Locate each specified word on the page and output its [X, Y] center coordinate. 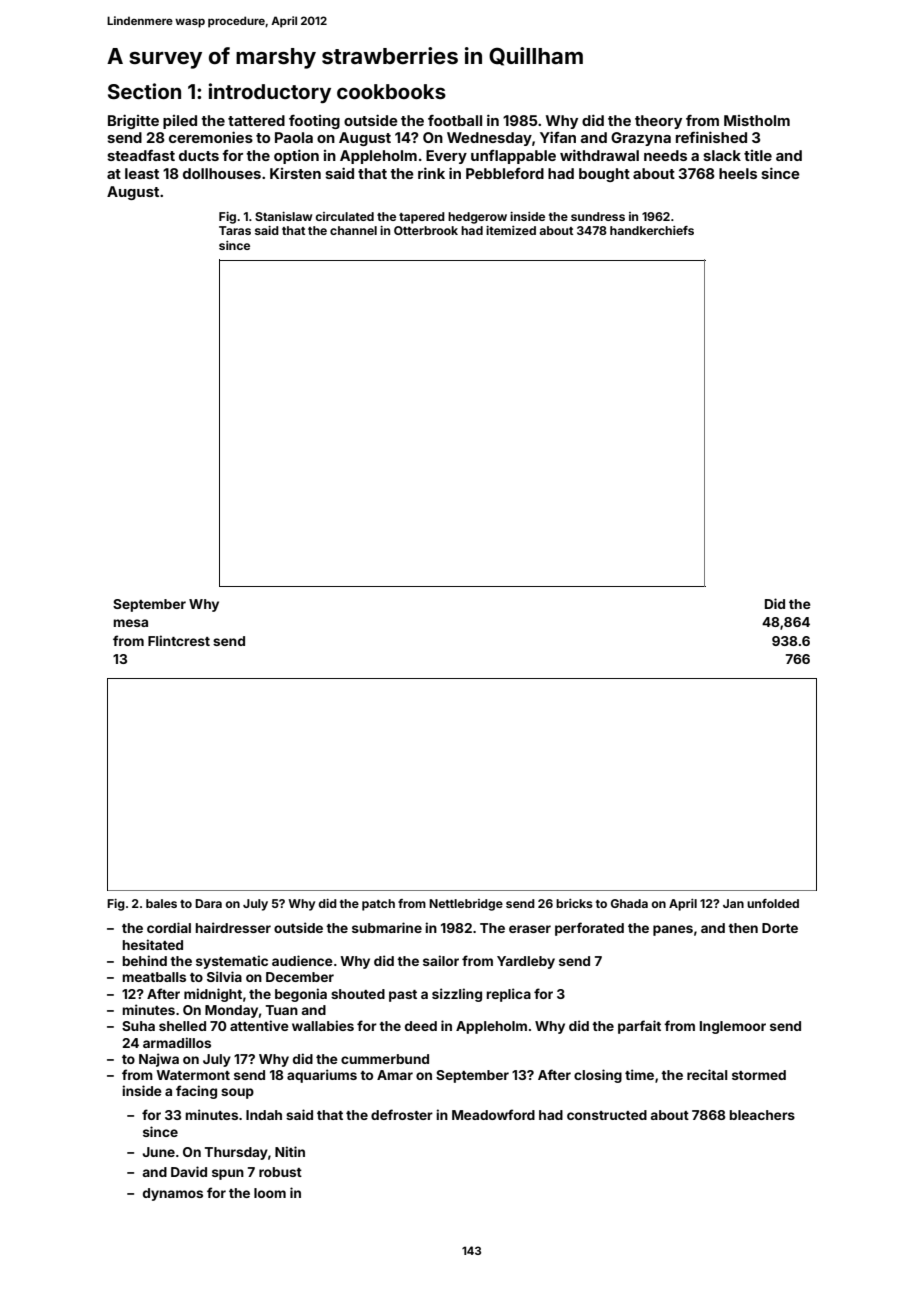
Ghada [629, 903]
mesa [131, 623]
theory [658, 122]
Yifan [558, 137]
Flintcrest [179, 640]
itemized [511, 230]
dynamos [173, 1194]
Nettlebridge [466, 905]
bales [161, 903]
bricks [574, 903]
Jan [733, 903]
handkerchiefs [652, 230]
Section [144, 91]
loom [270, 1193]
